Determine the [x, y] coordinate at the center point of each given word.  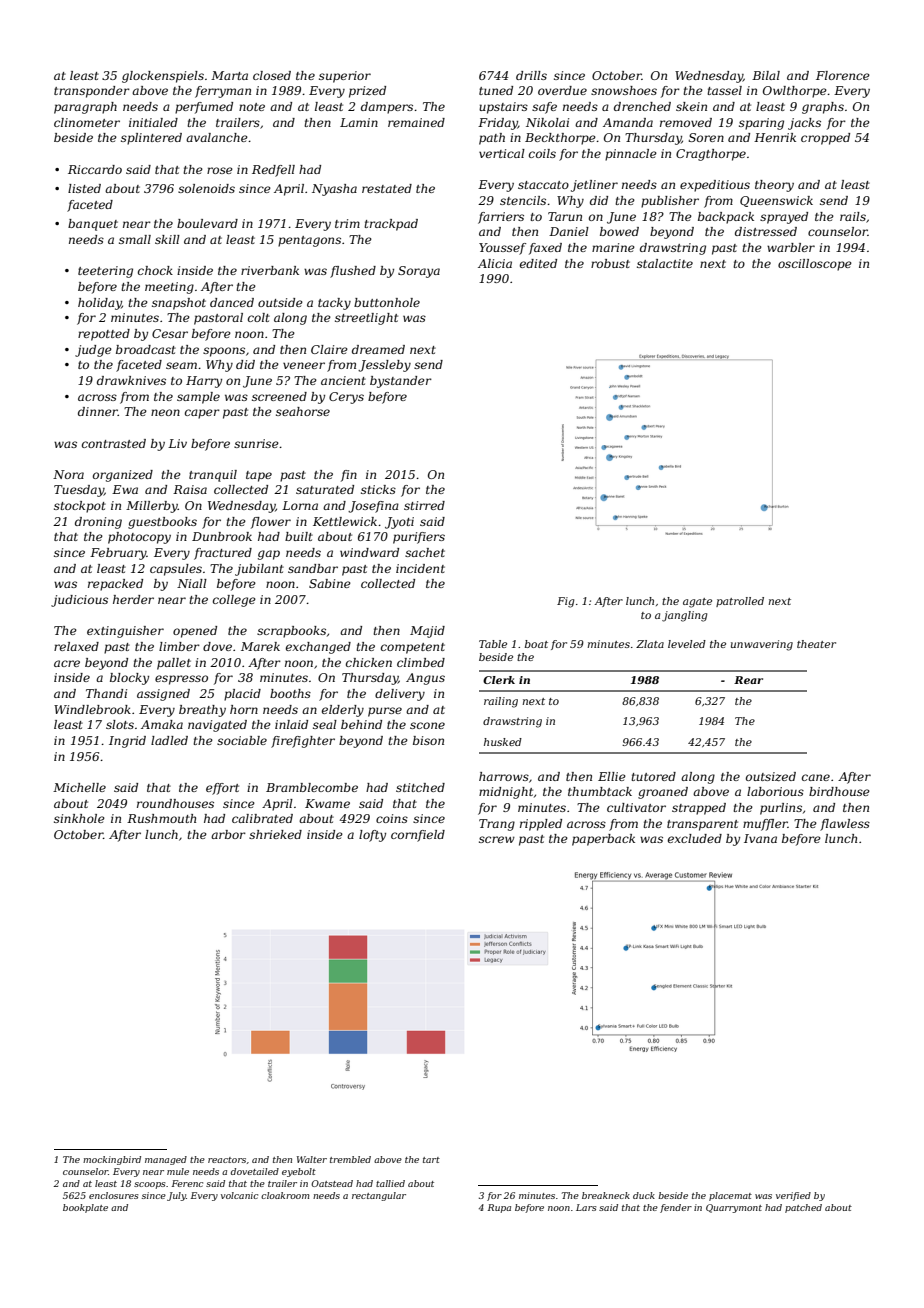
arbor [228, 834]
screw [497, 839]
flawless [845, 825]
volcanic [239, 1195]
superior [345, 77]
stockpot [80, 507]
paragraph [85, 108]
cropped [825, 139]
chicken [369, 662]
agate [697, 603]
